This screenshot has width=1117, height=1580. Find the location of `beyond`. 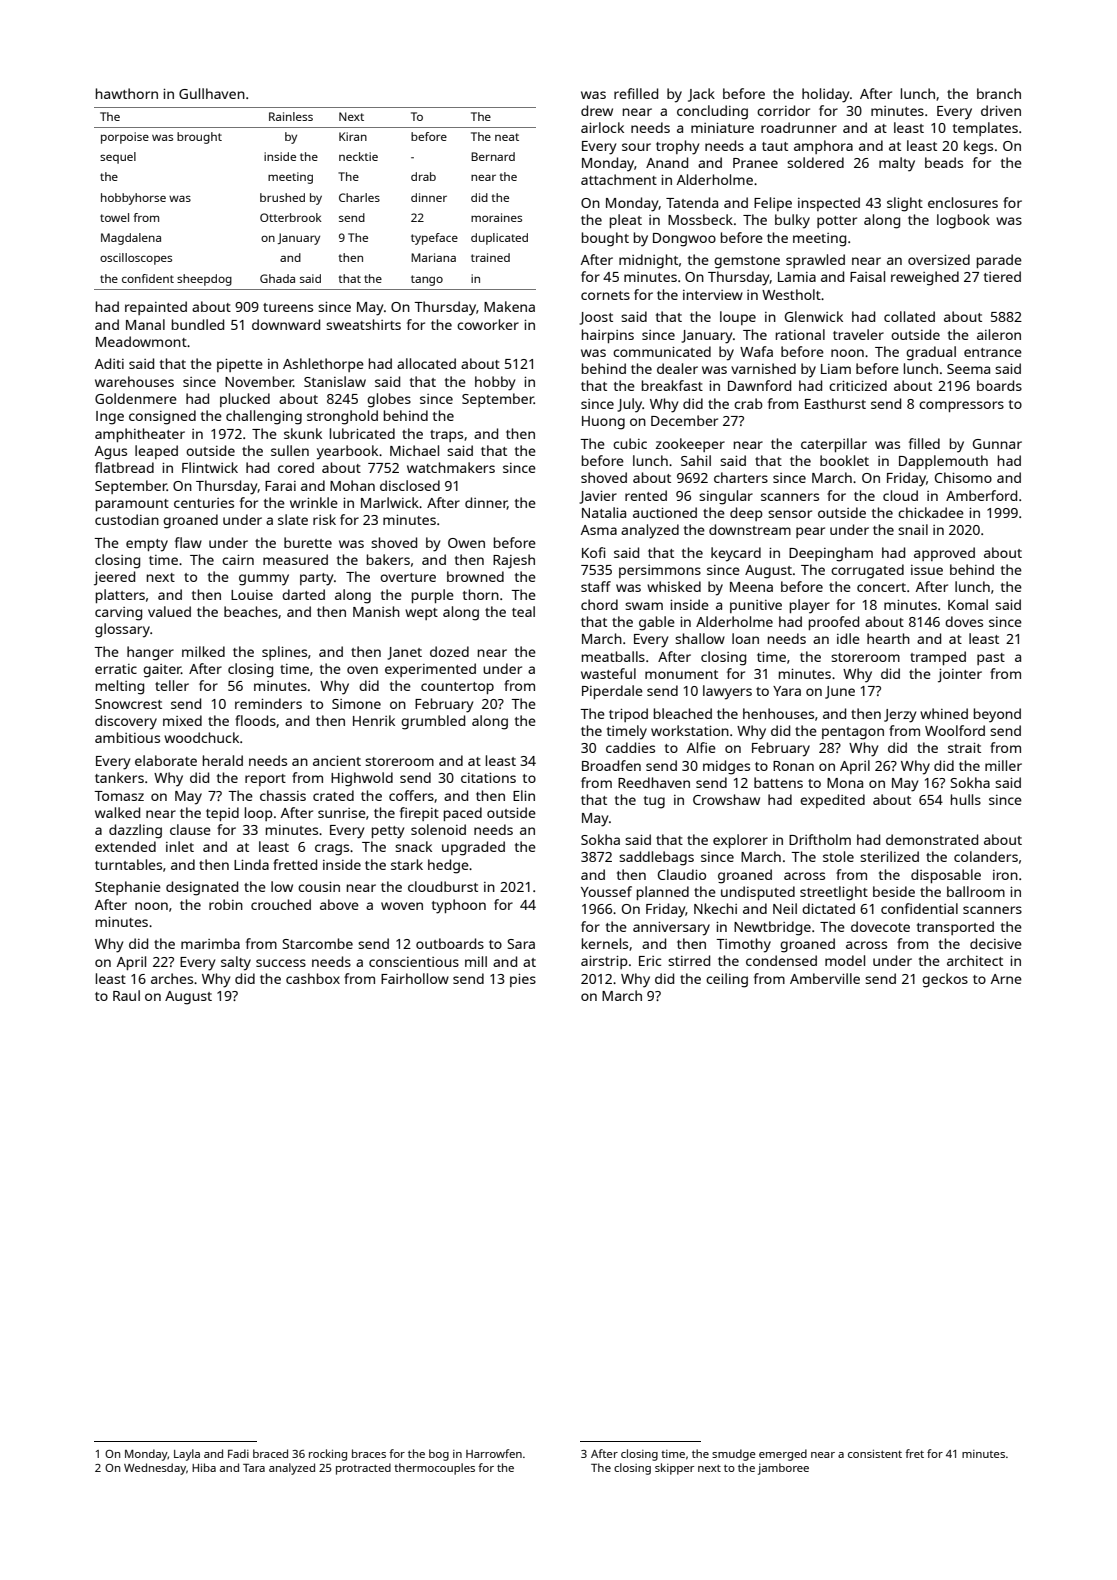

beyond is located at coordinates (997, 715).
